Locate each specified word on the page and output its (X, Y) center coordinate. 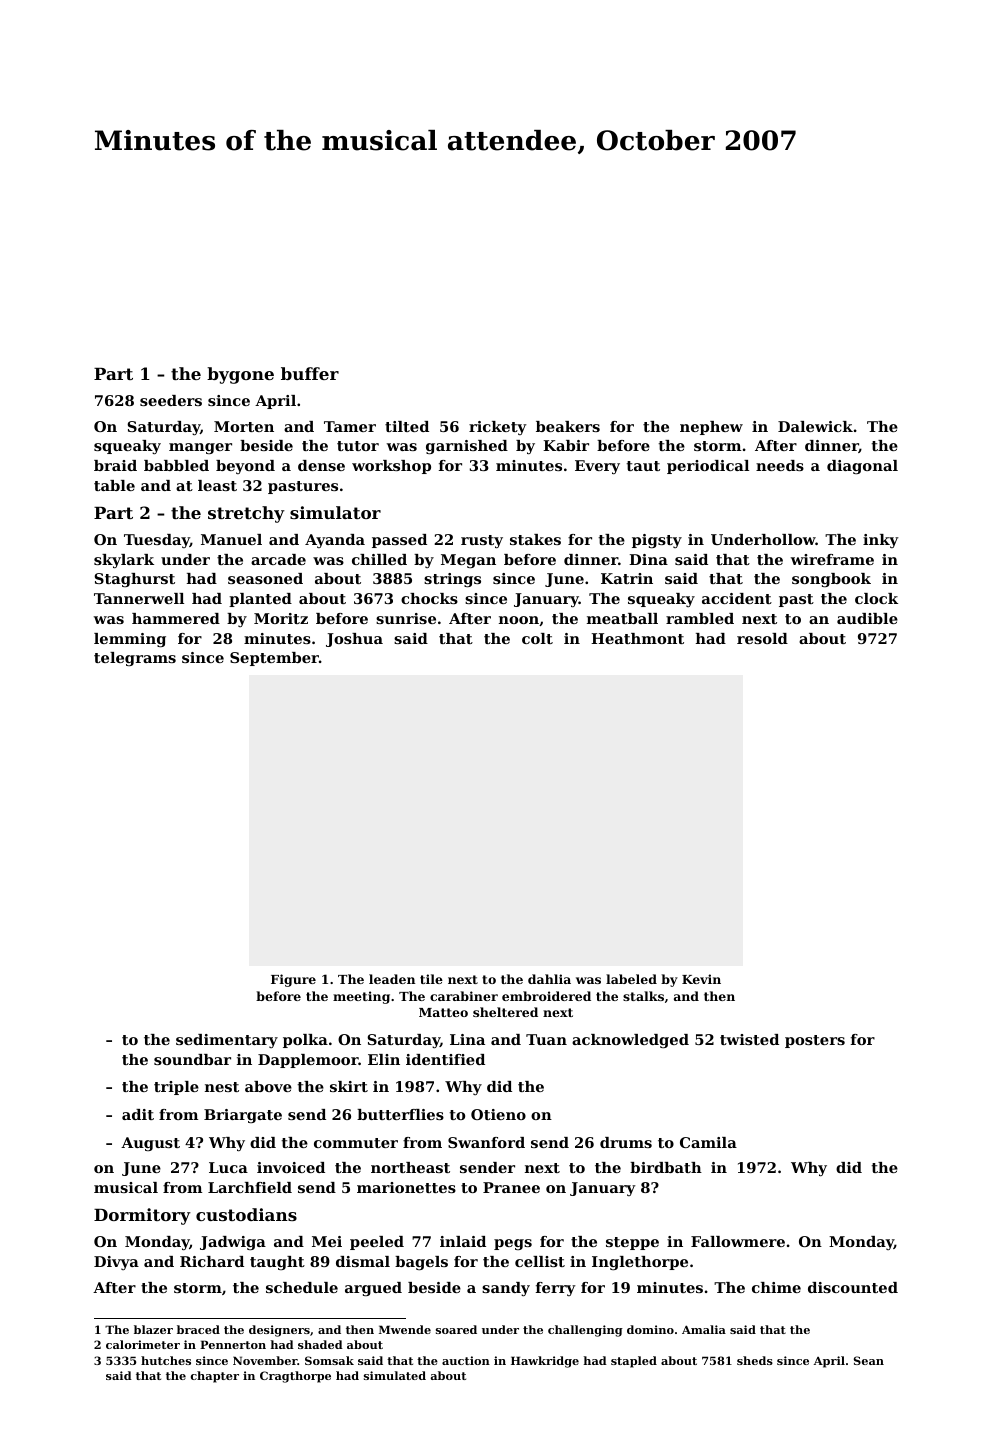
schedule (302, 1287)
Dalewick (815, 426)
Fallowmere (738, 1241)
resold (762, 638)
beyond (245, 467)
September (274, 659)
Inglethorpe (640, 1263)
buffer (310, 373)
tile (431, 979)
